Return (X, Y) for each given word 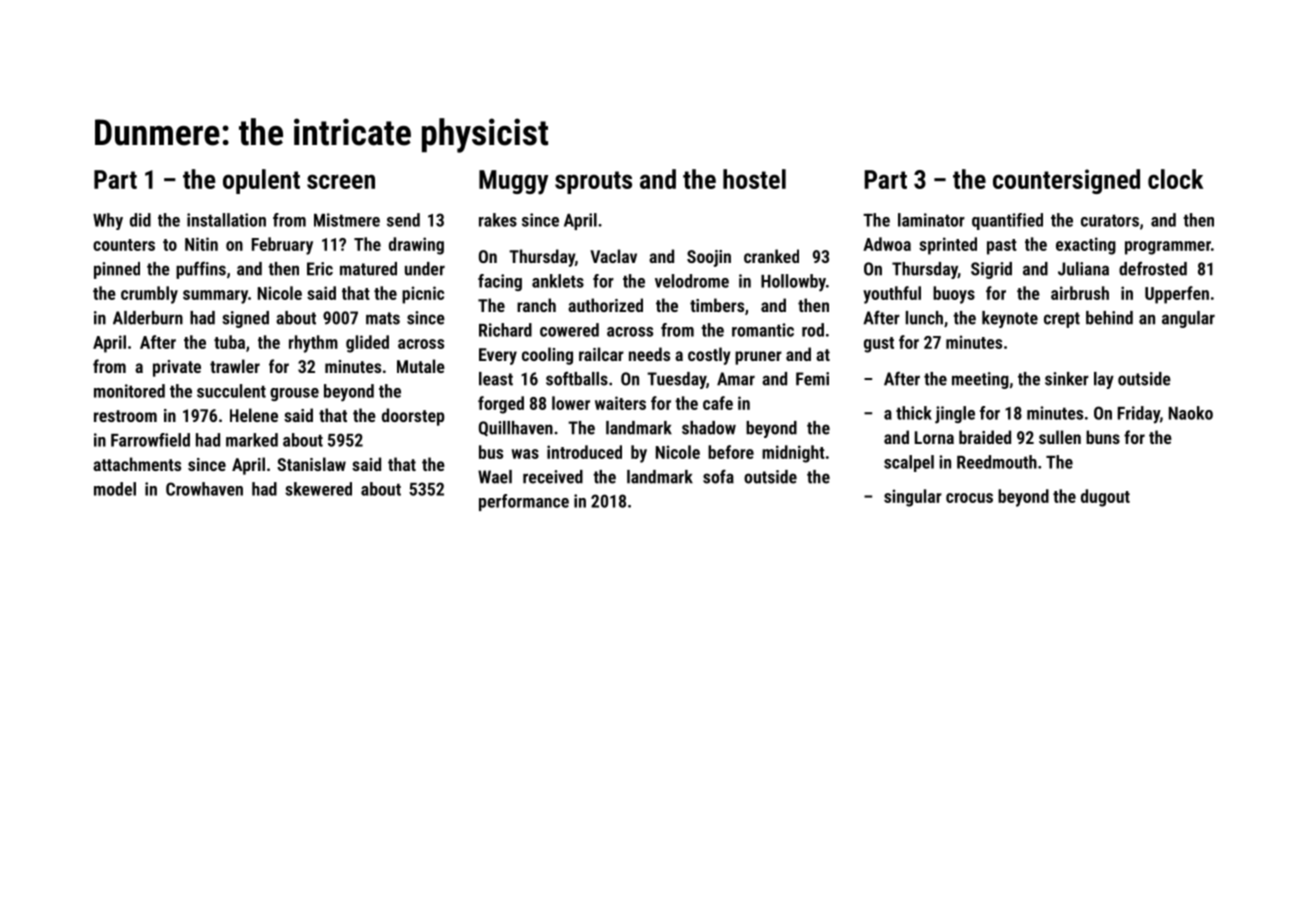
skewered (318, 489)
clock (1175, 179)
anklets (558, 281)
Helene (254, 415)
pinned (117, 270)
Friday (1139, 415)
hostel (754, 179)
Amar (736, 379)
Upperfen (1177, 295)
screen (341, 181)
